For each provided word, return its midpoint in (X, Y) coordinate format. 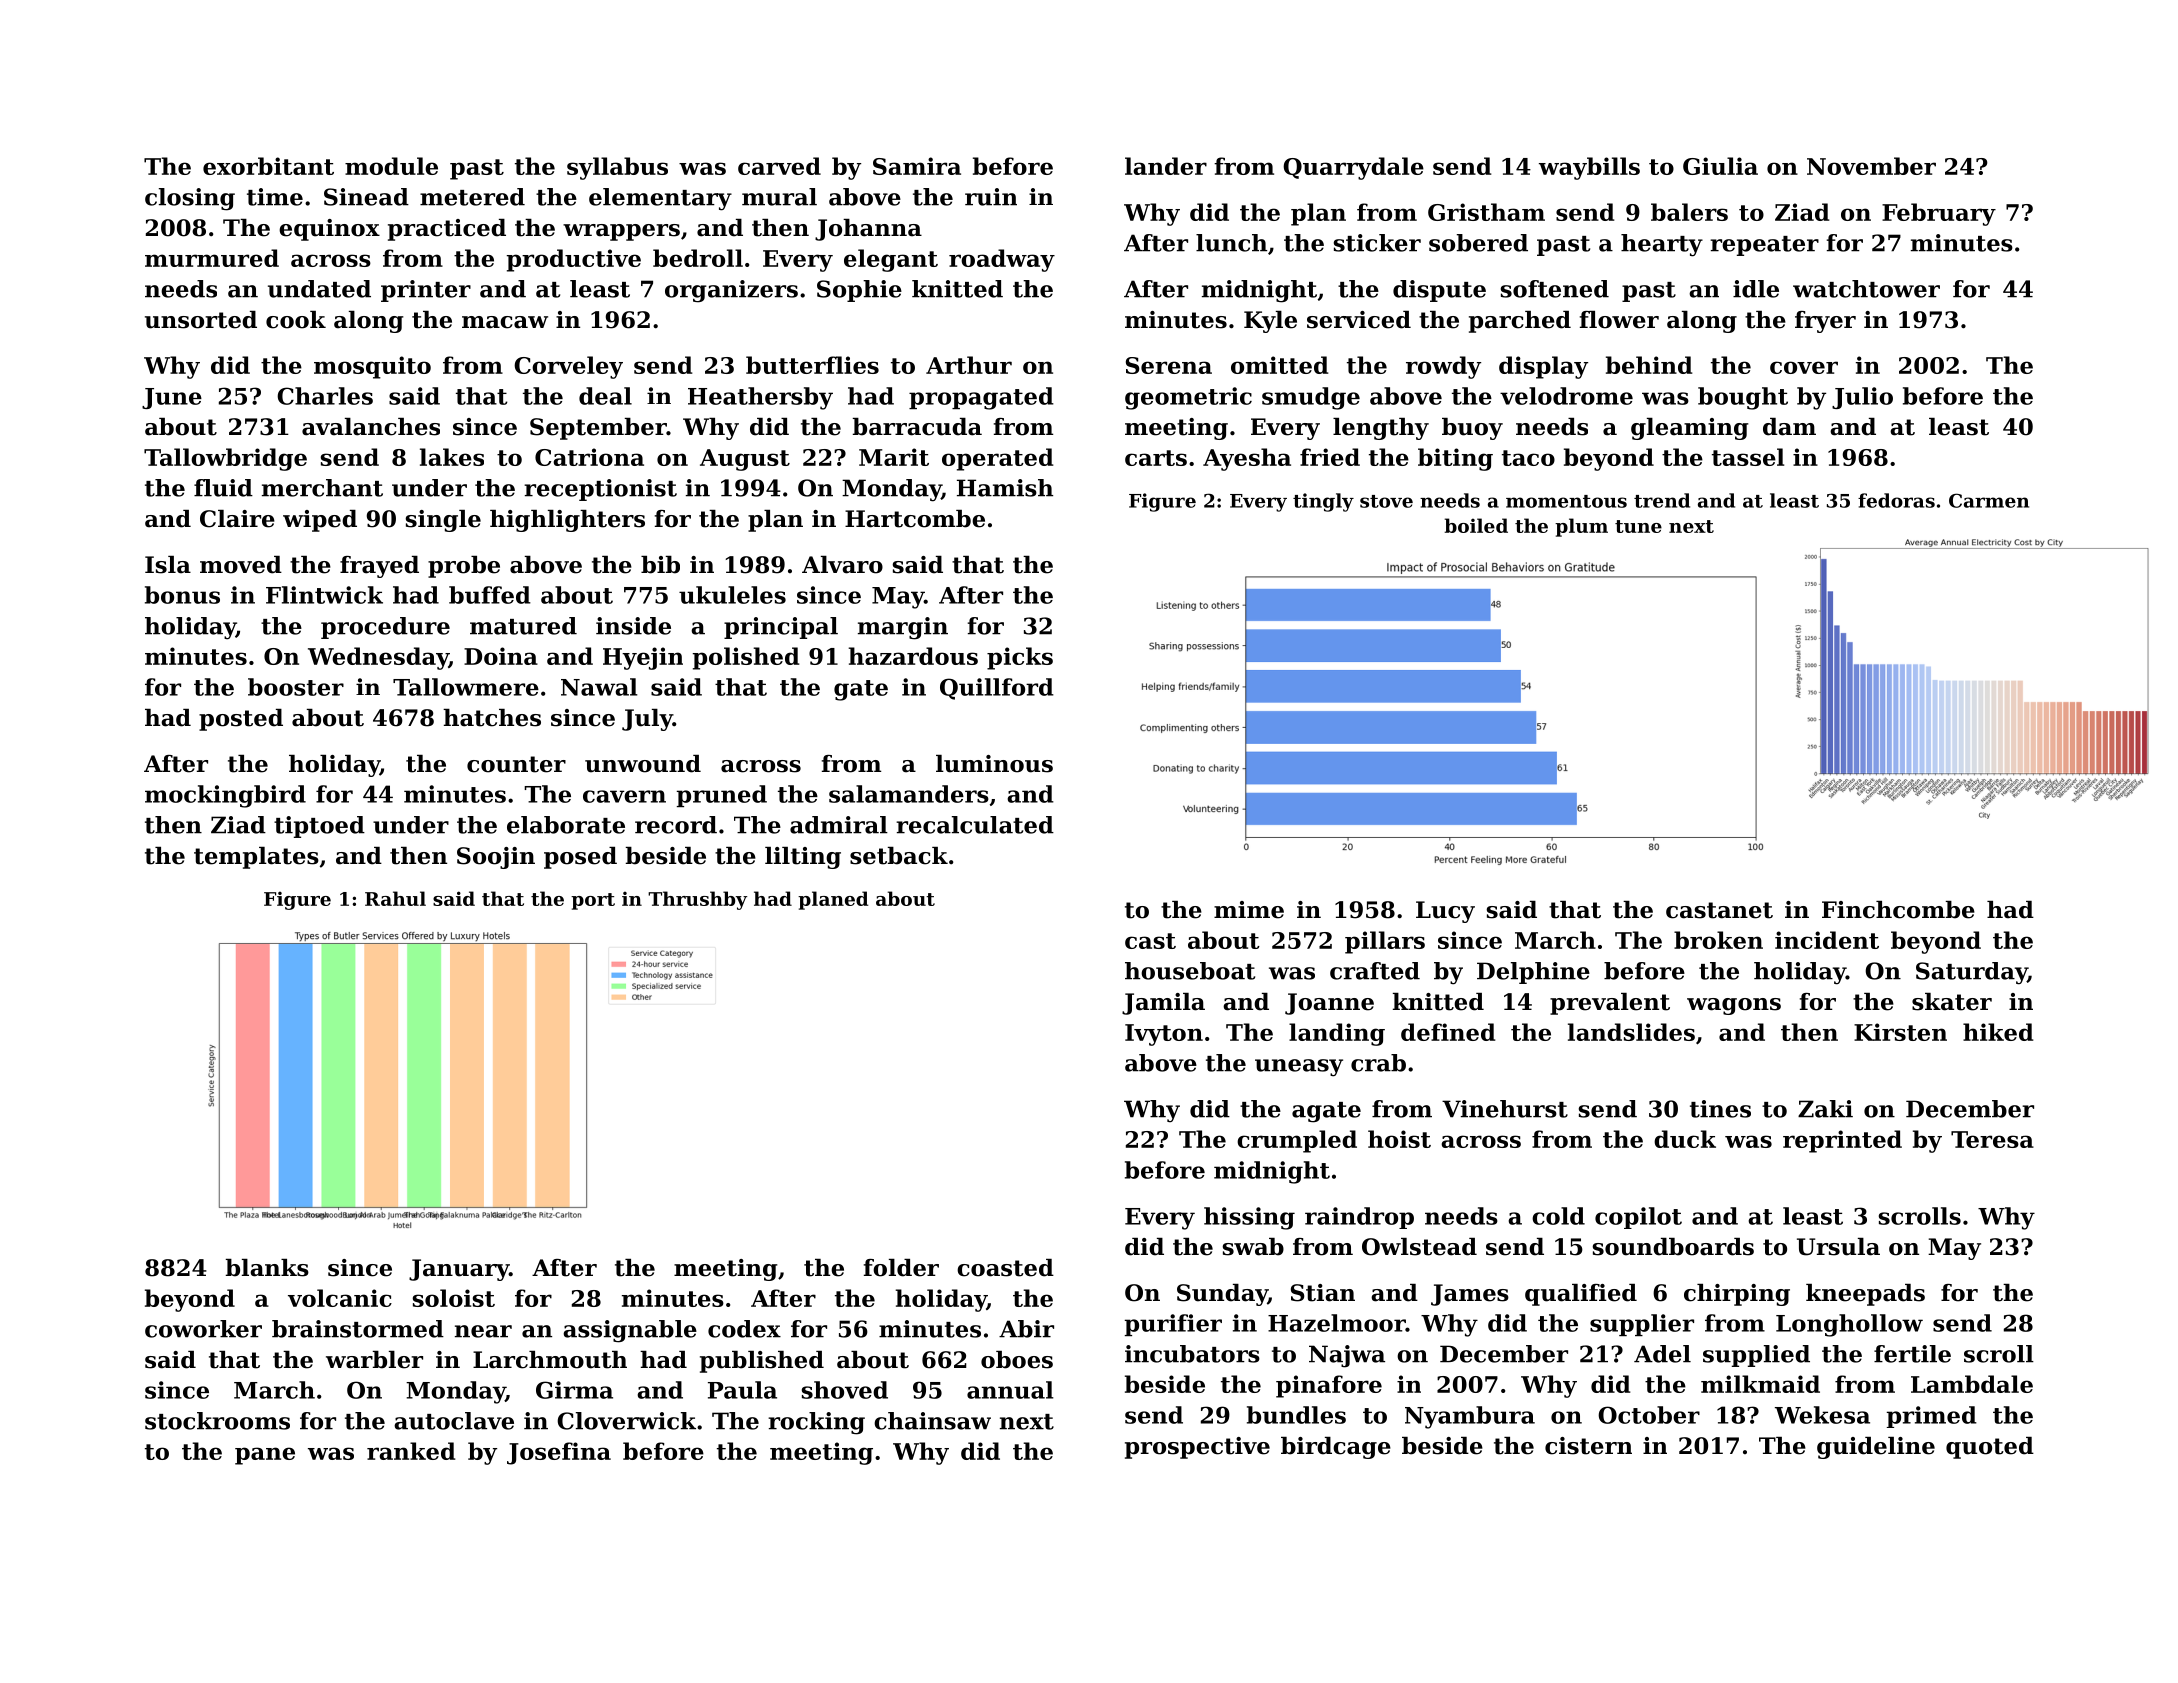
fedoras (1896, 500)
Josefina (559, 1453)
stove (1386, 501)
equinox (329, 230)
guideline (1876, 1448)
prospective (1197, 1448)
